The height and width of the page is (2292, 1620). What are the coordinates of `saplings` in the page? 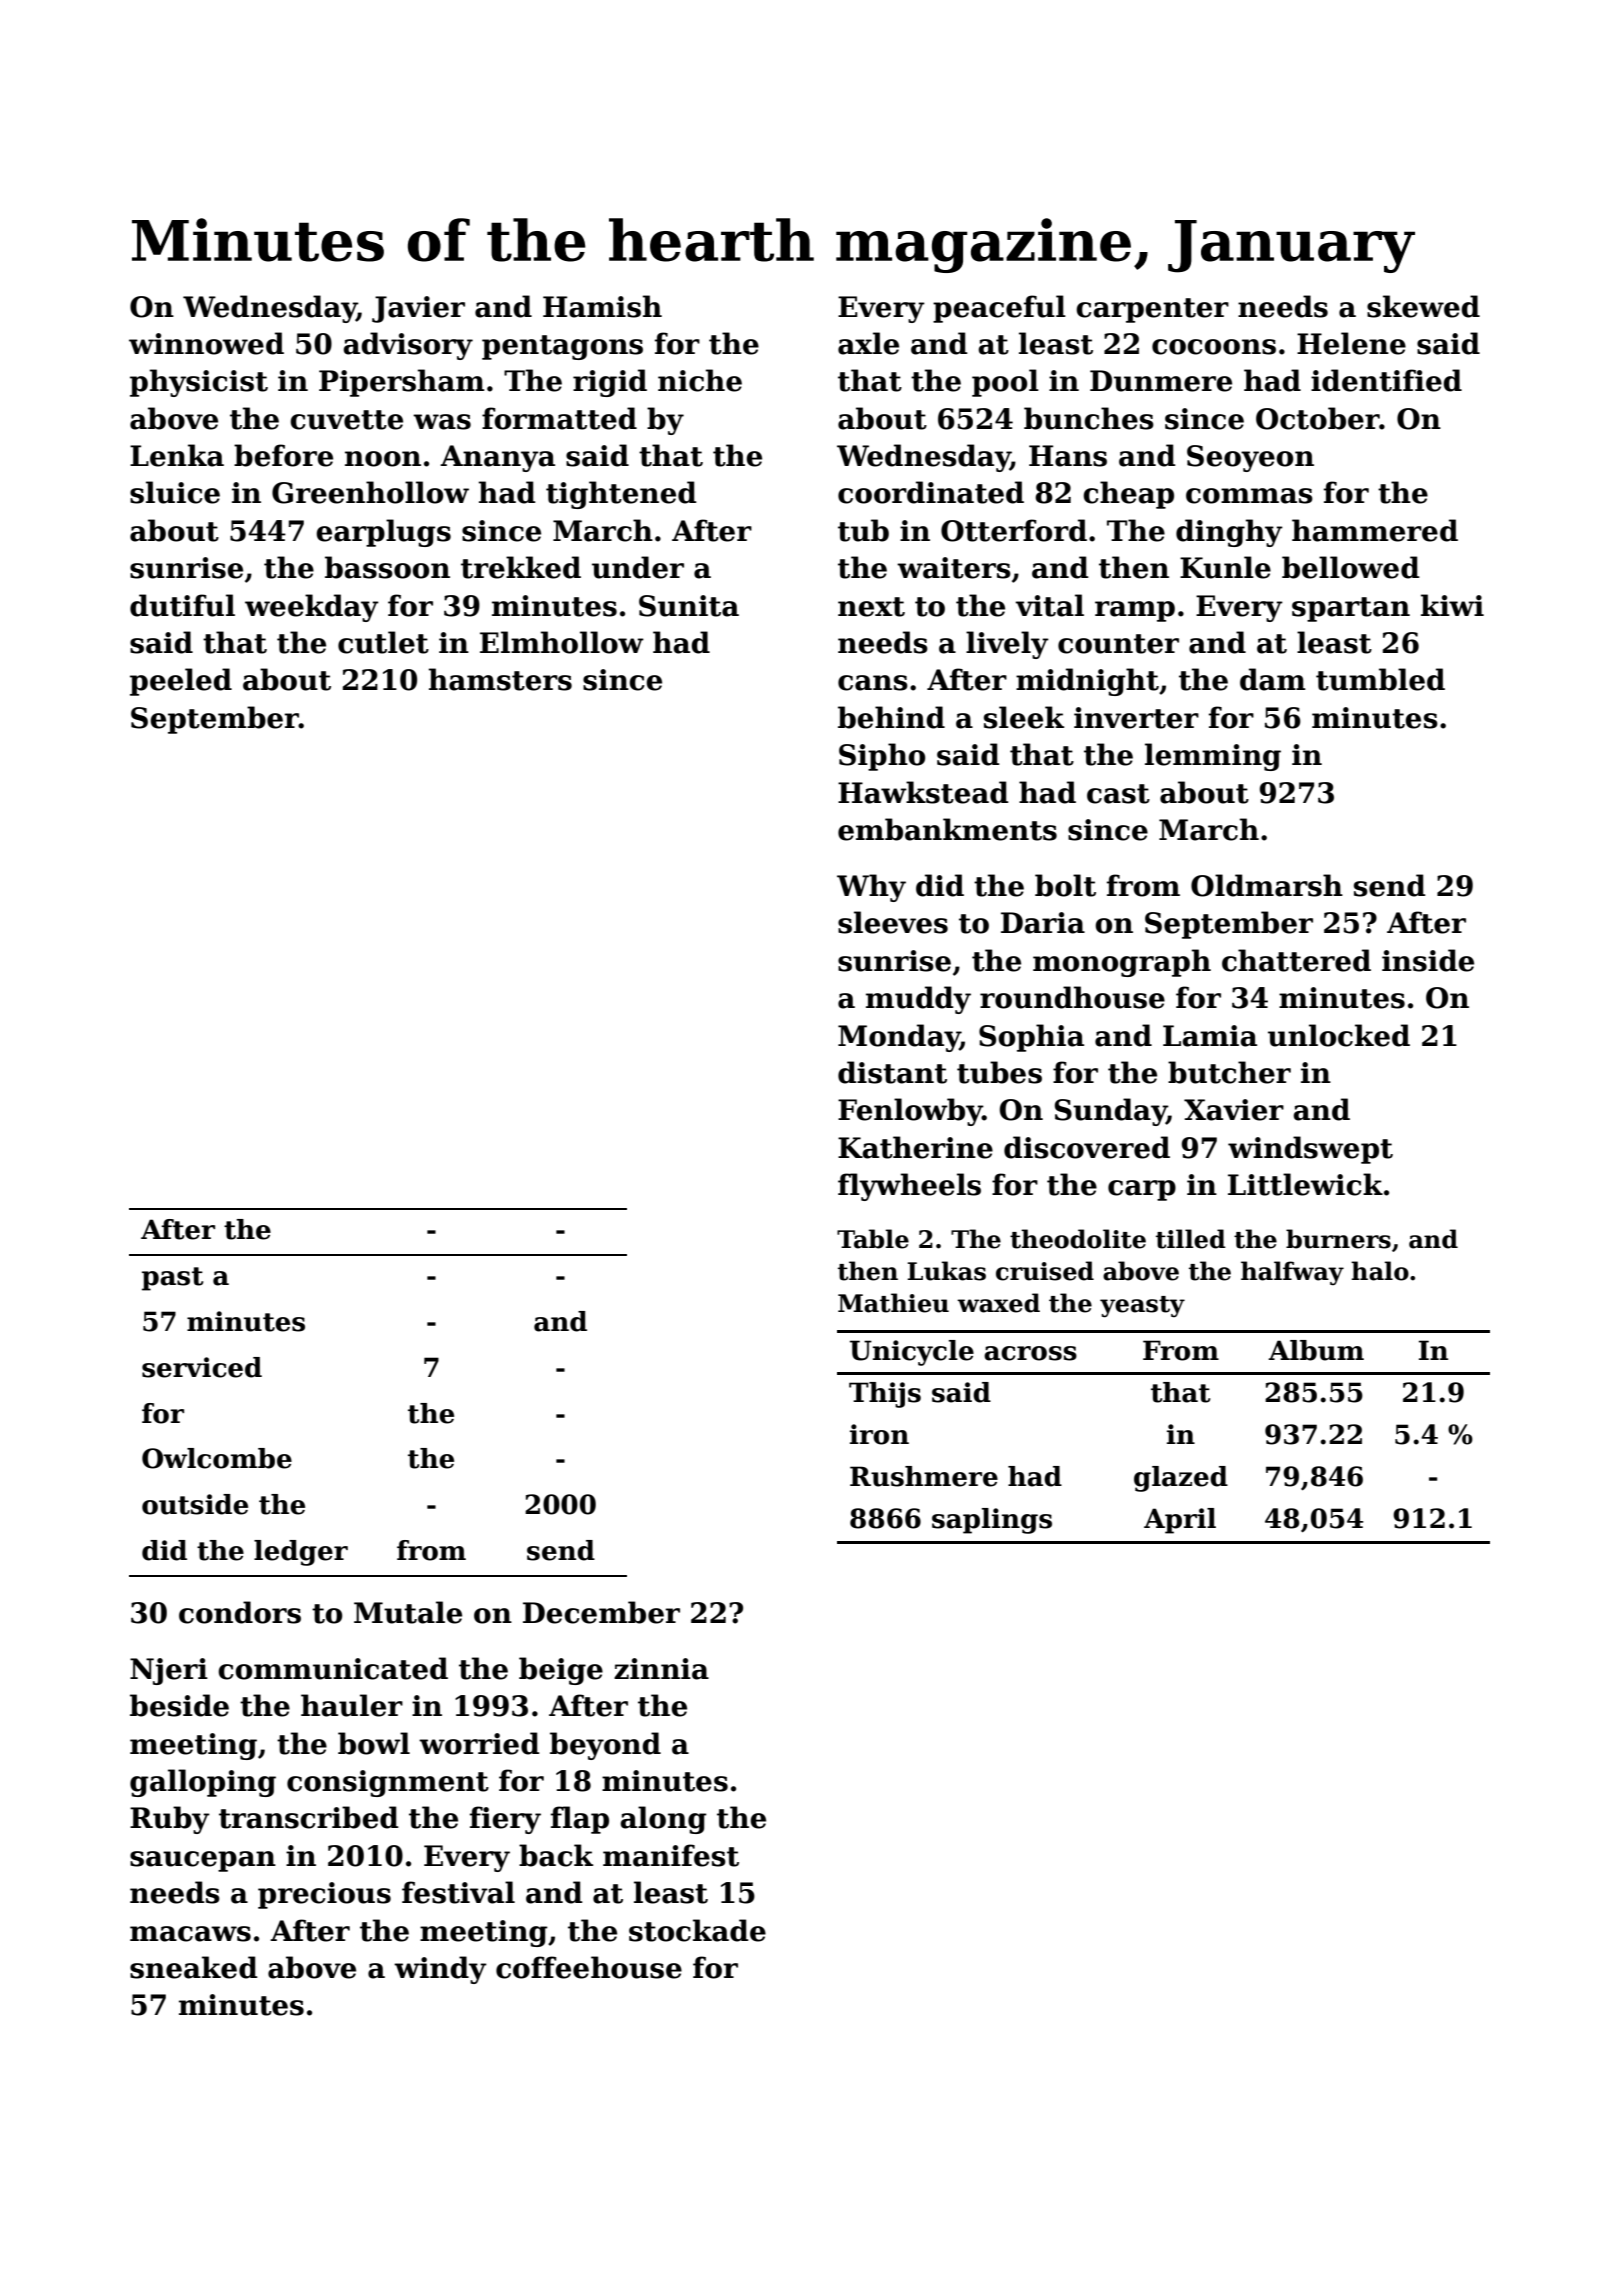 It's located at (992, 1521).
